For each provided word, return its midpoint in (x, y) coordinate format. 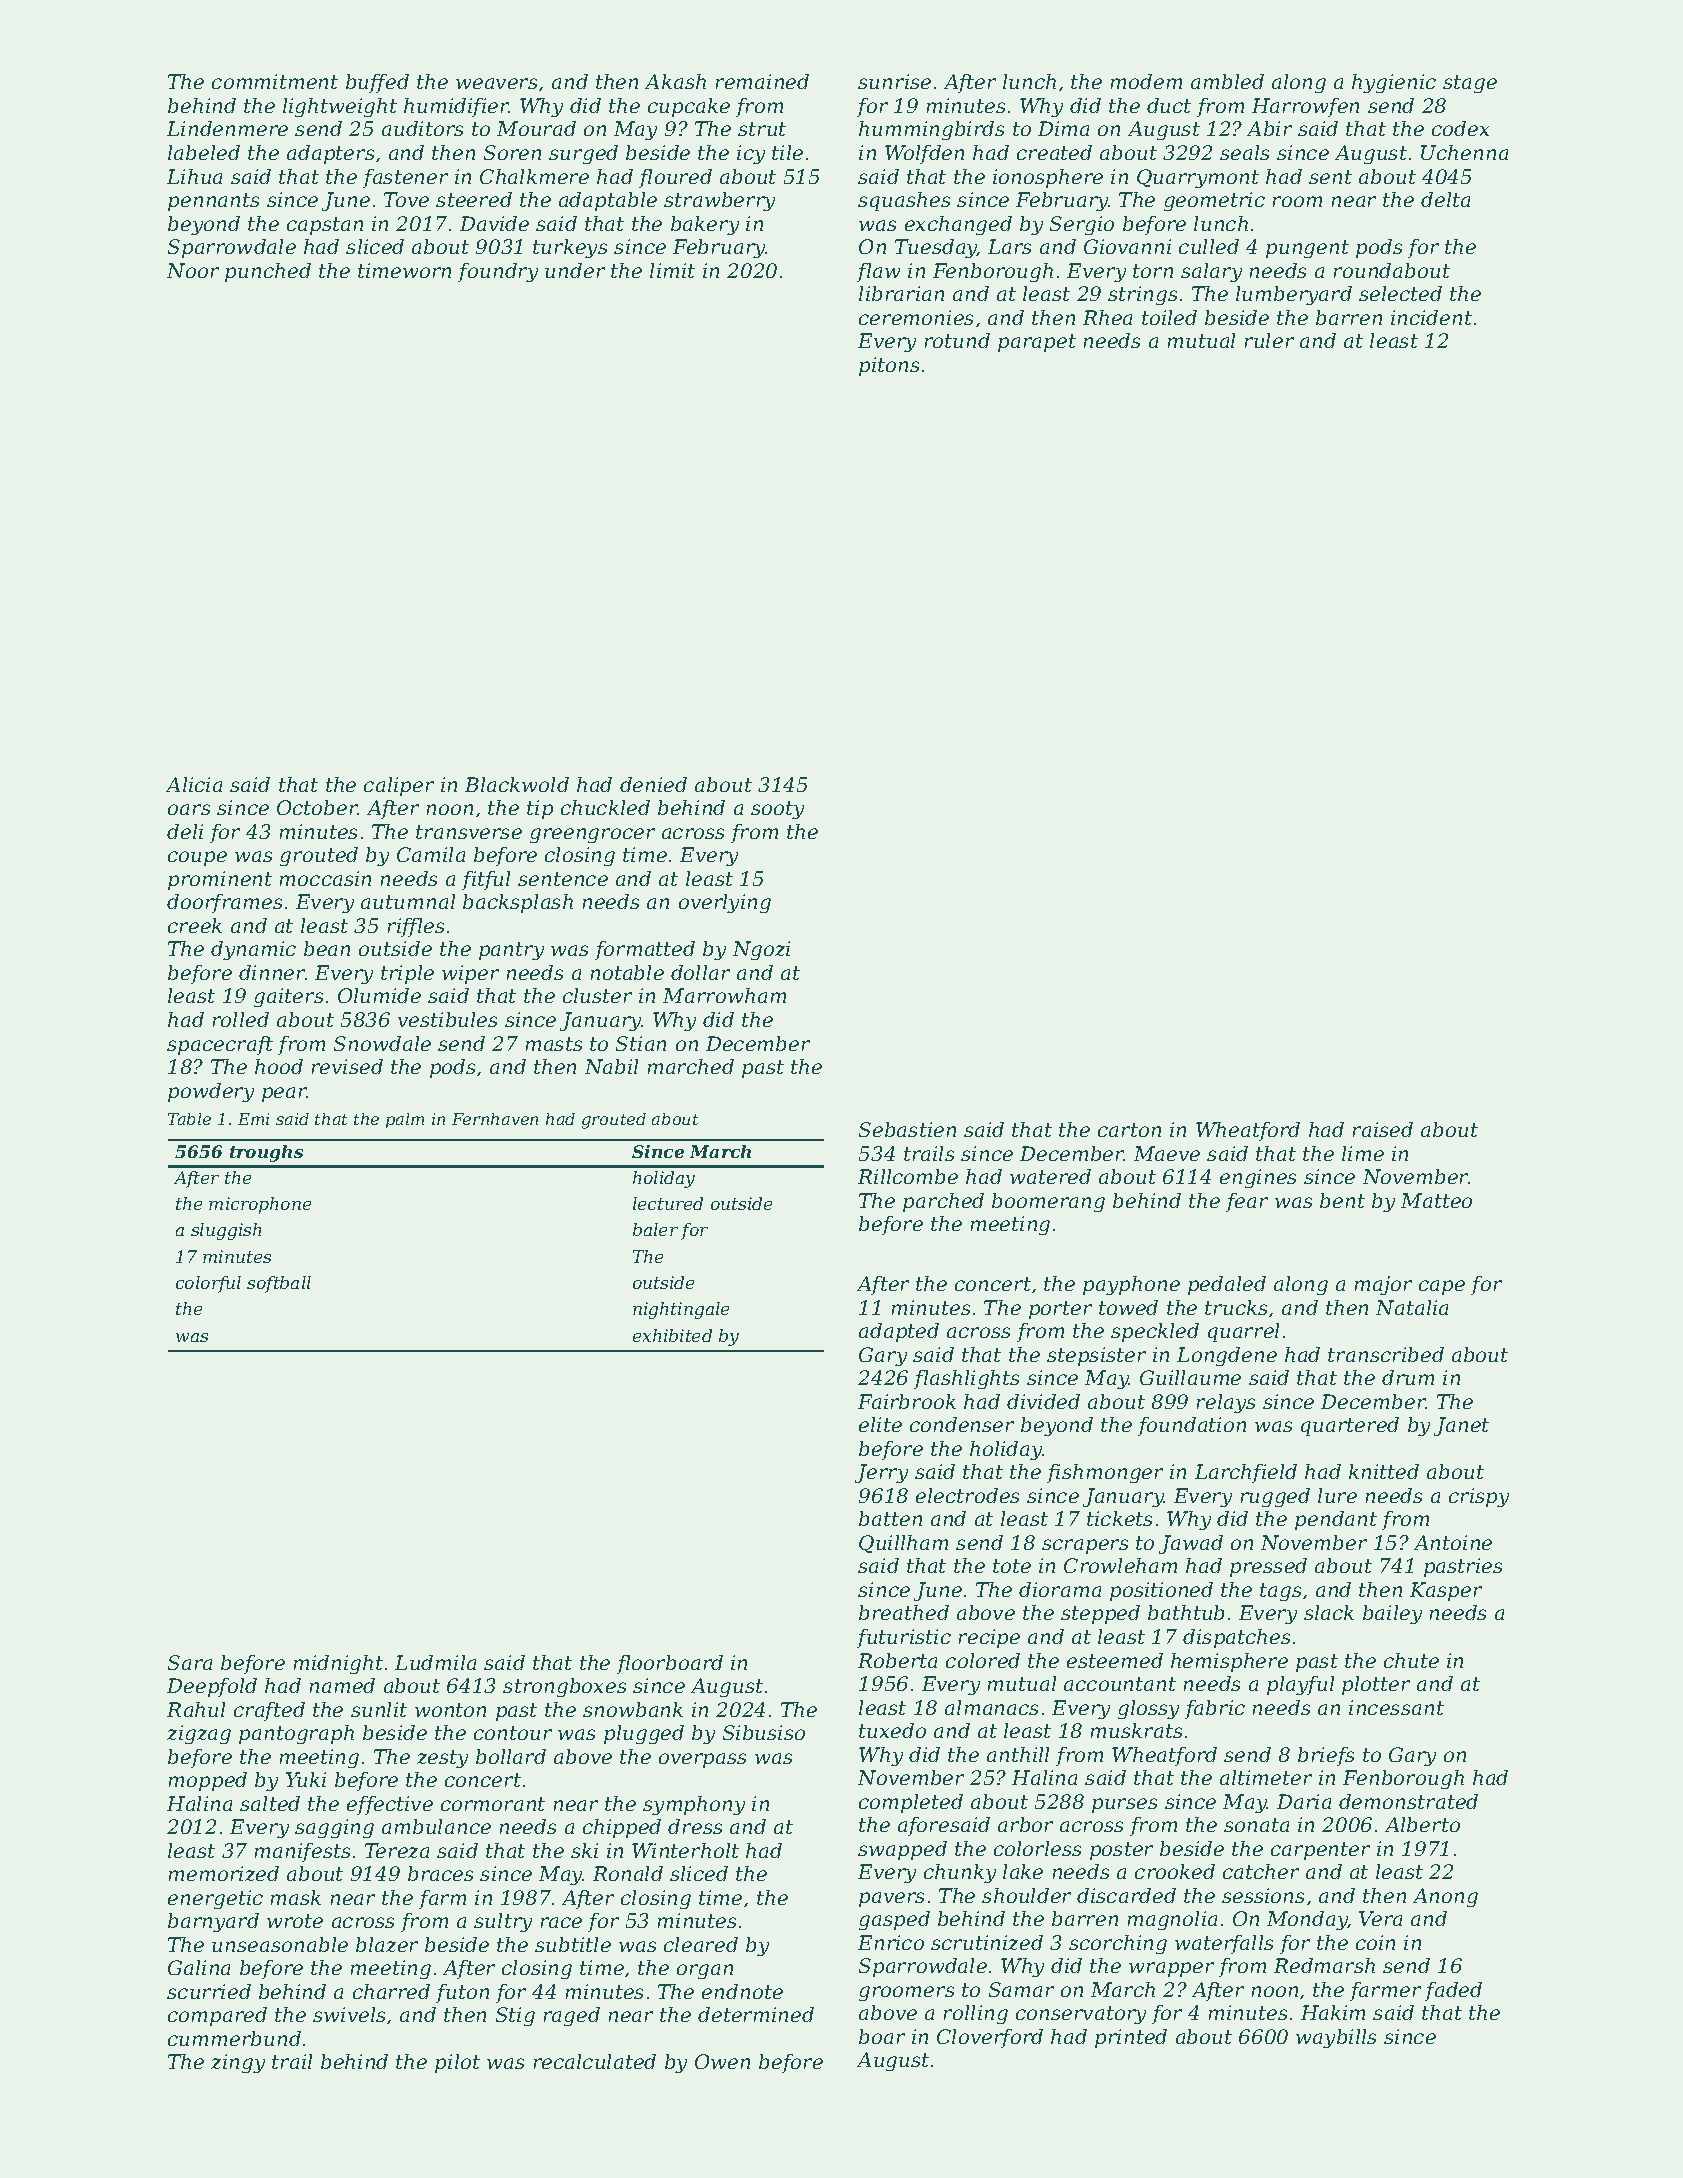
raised (1383, 1129)
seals (1244, 152)
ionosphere (1048, 178)
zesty (442, 1759)
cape (1442, 1287)
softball (279, 1284)
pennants (213, 202)
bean (327, 948)
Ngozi (761, 950)
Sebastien (907, 1129)
